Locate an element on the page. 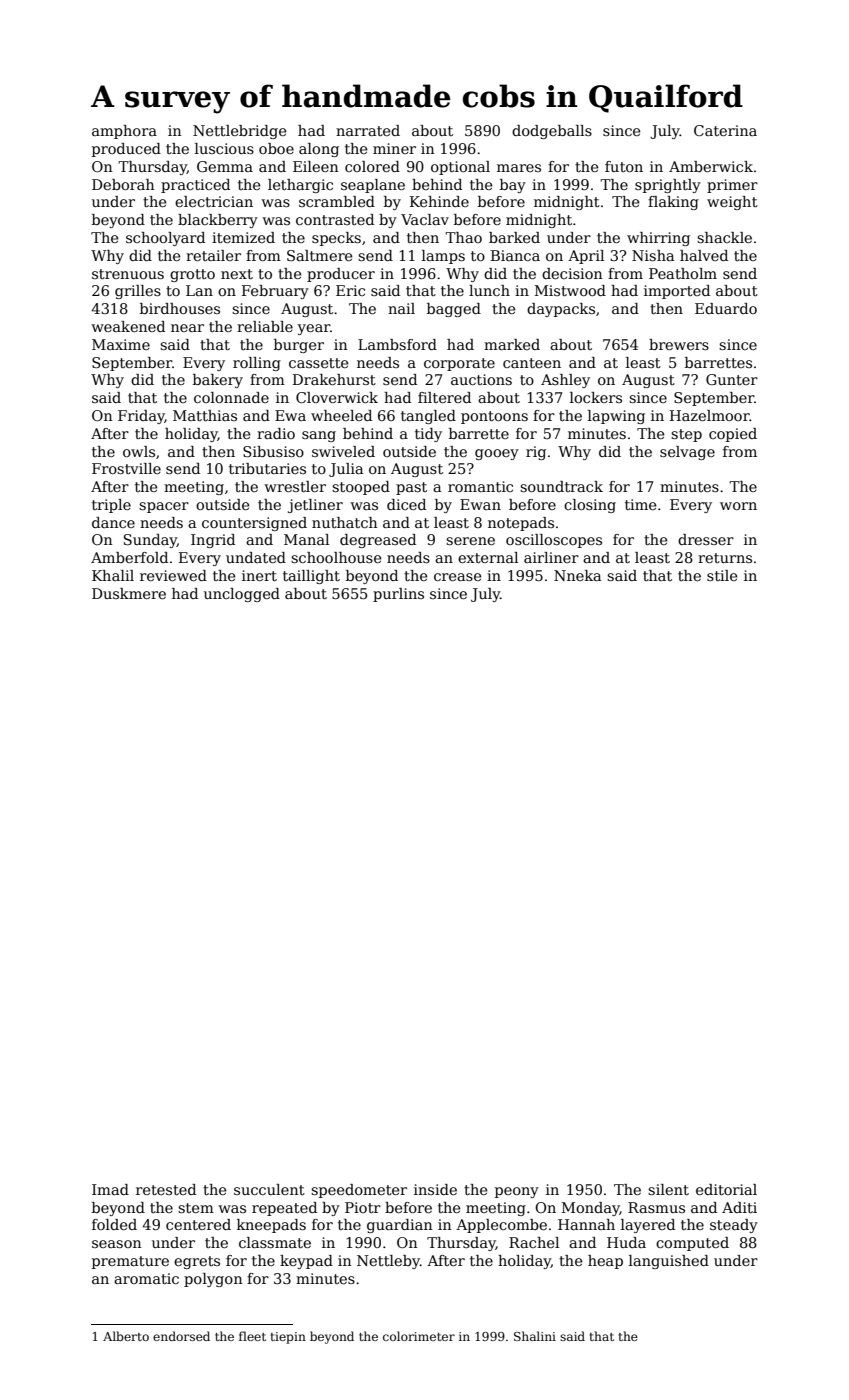  unclogged is located at coordinates (242, 595).
